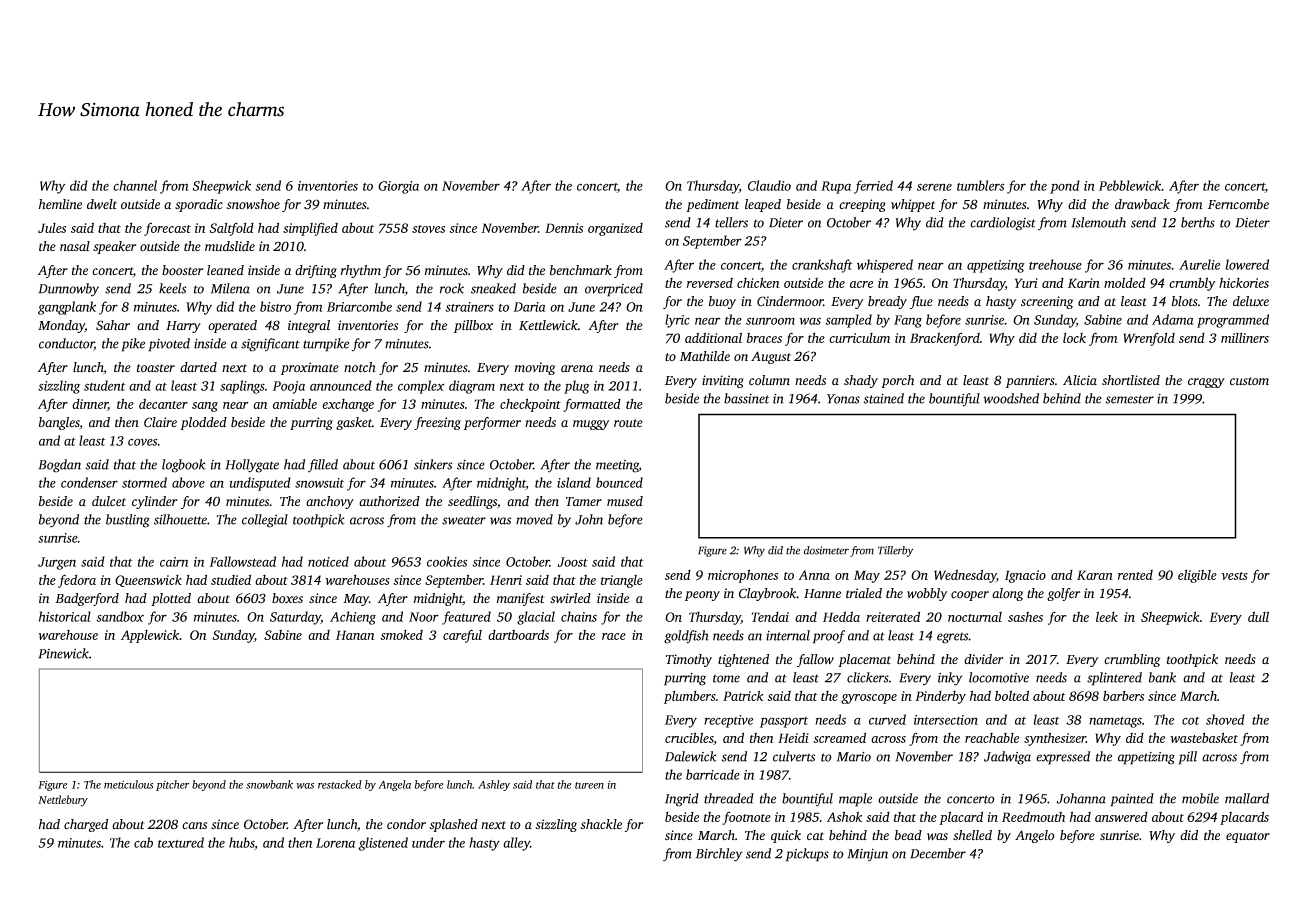 Image resolution: width=1308 pixels, height=924 pixels. What do you see at coordinates (66, 344) in the image?
I see `conductor` at bounding box center [66, 344].
